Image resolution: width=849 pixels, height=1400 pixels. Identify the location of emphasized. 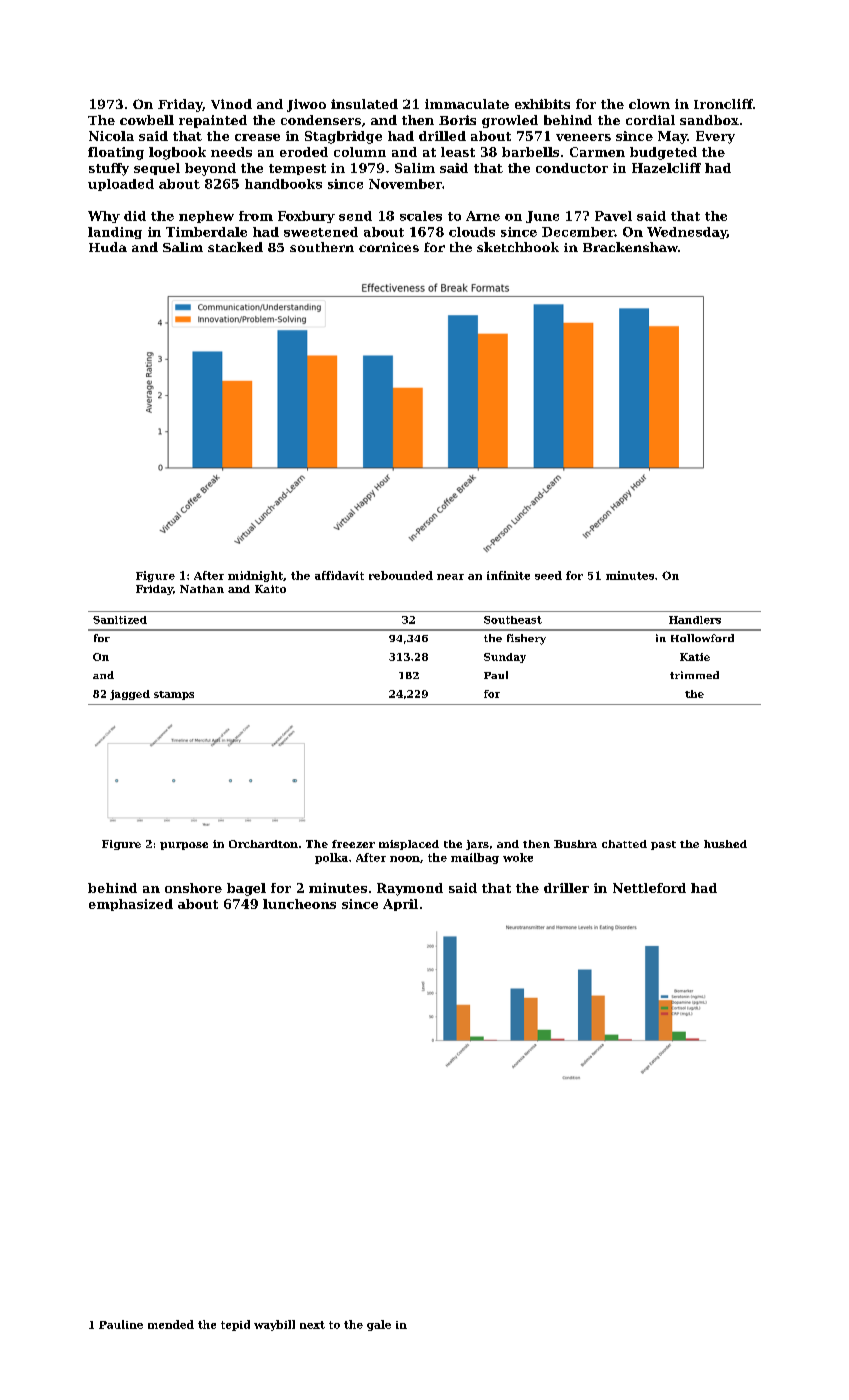
(131, 905).
